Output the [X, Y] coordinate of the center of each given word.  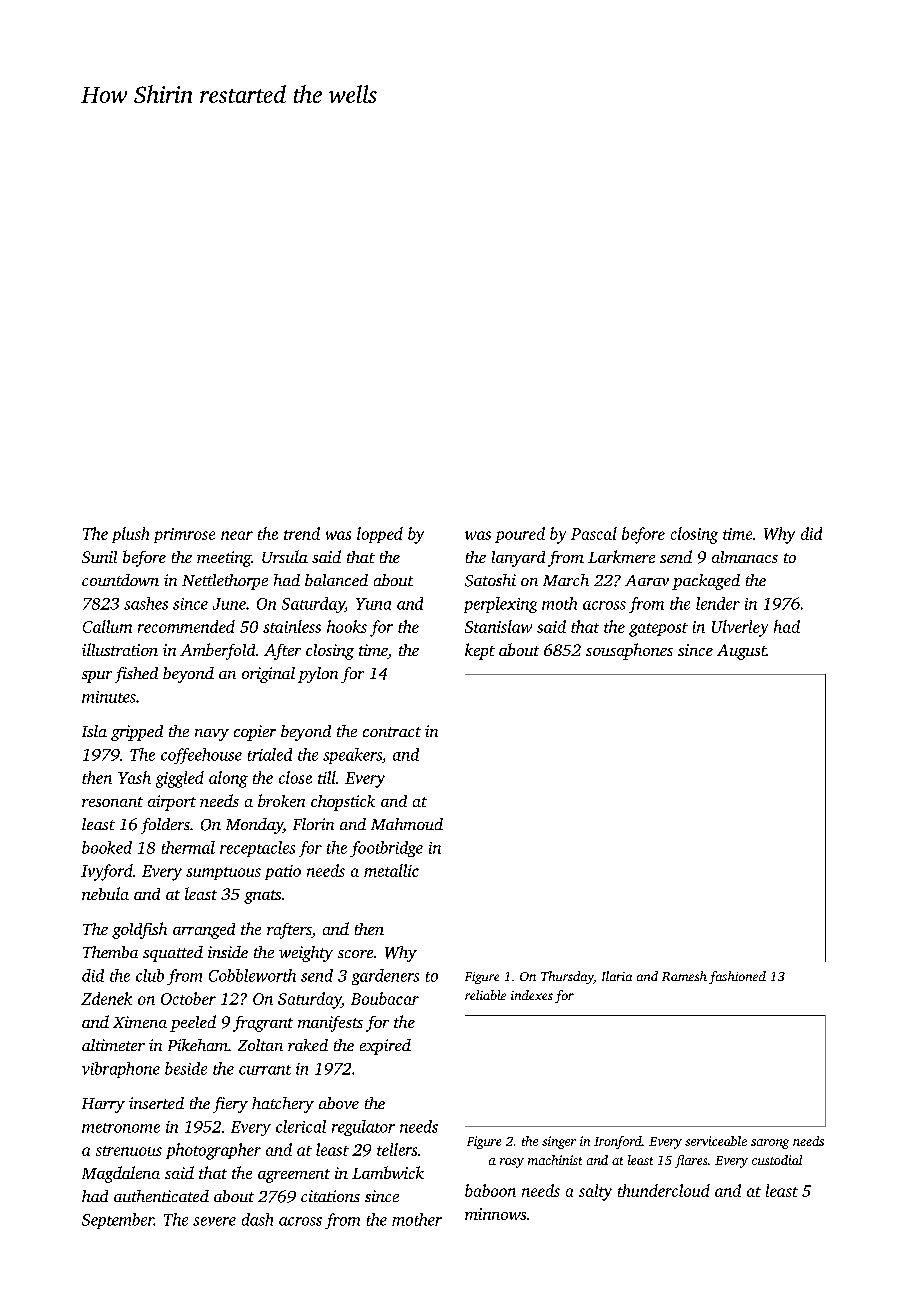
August [741, 652]
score [355, 954]
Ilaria [617, 976]
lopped [380, 535]
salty [595, 1192]
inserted [156, 1103]
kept [480, 651]
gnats [262, 897]
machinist [555, 1160]
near [237, 535]
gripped [137, 733]
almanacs [745, 557]
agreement [294, 1176]
